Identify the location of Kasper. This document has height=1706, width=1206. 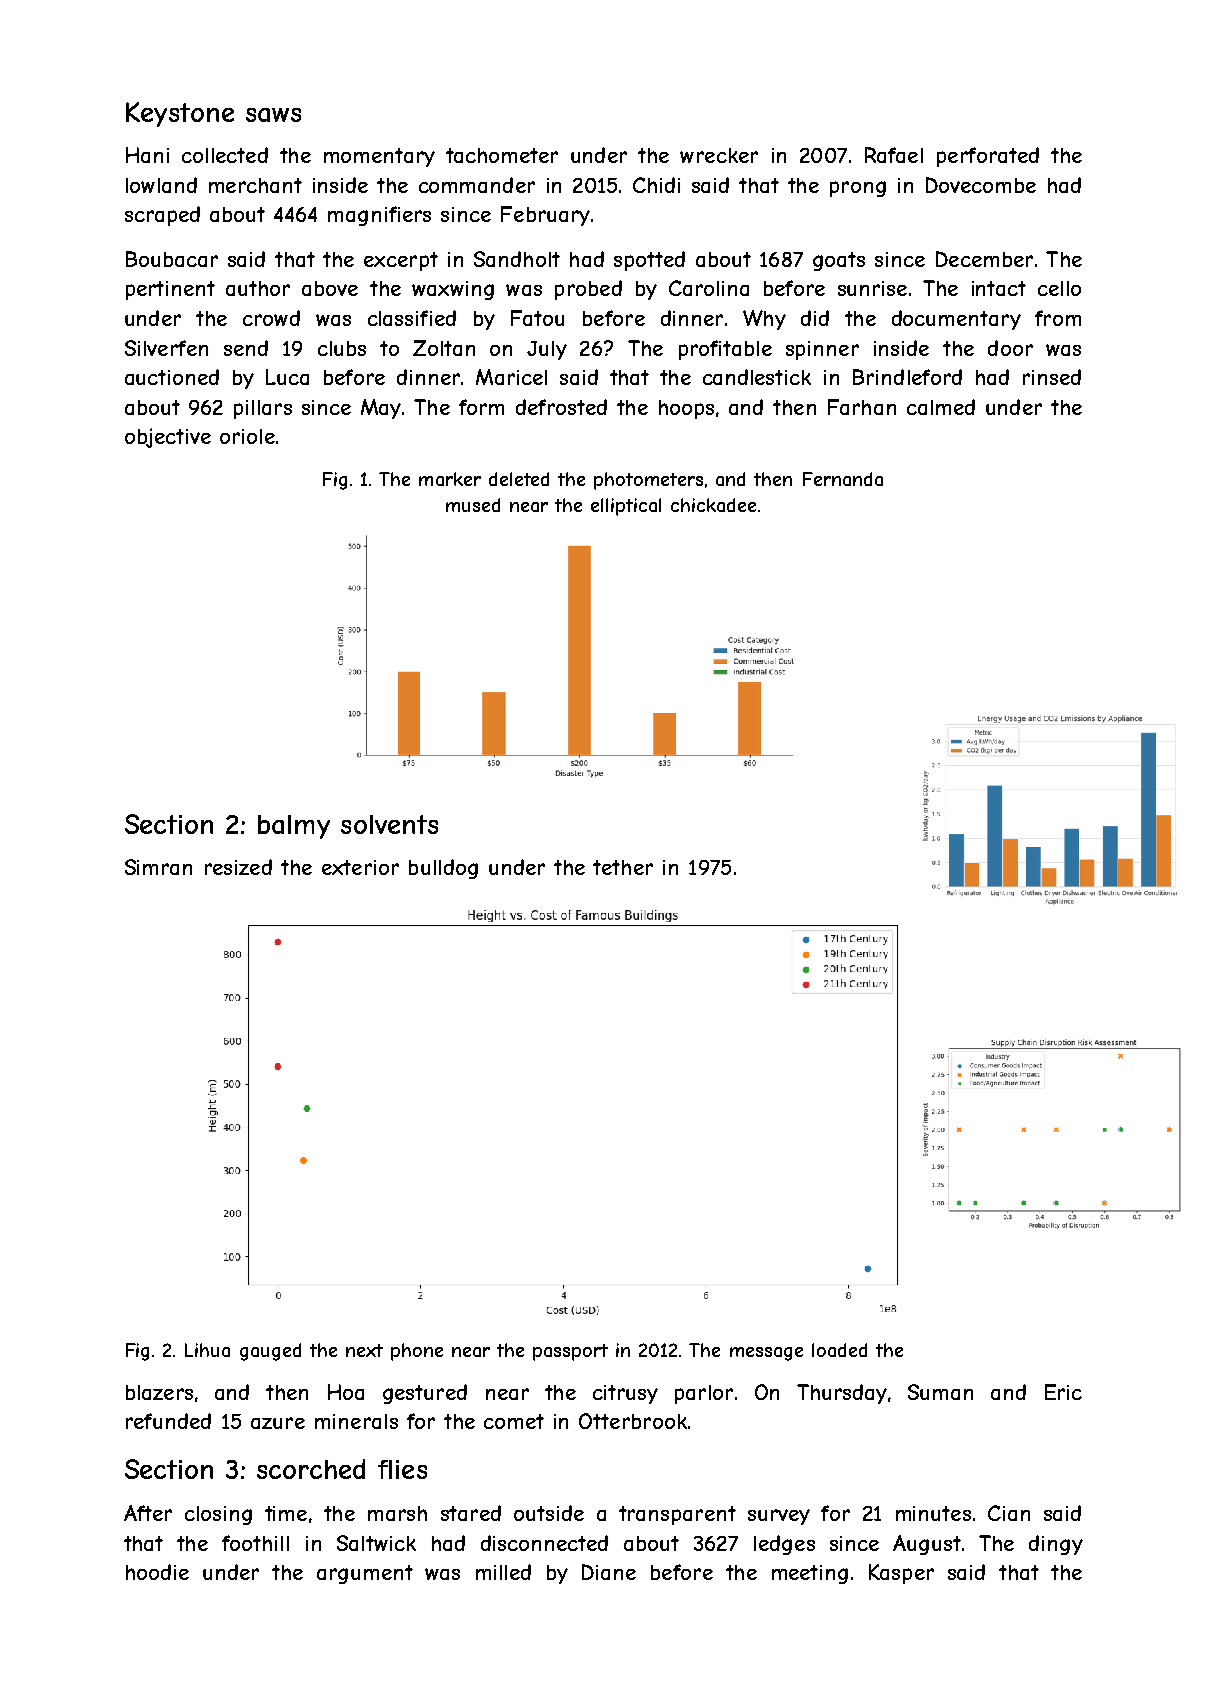
(901, 1574).
